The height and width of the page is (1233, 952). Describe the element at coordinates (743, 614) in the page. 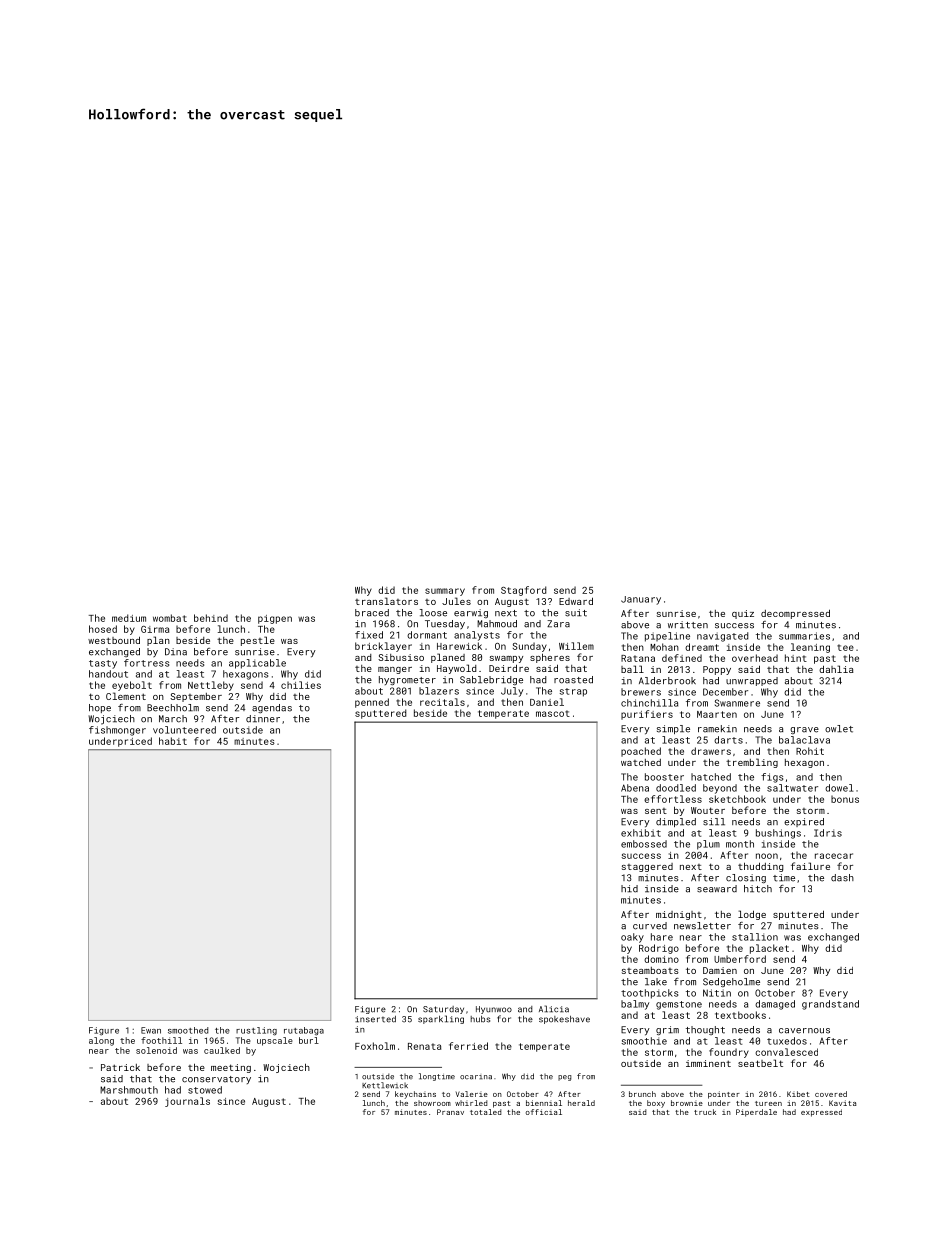

I see `quiz` at that location.
